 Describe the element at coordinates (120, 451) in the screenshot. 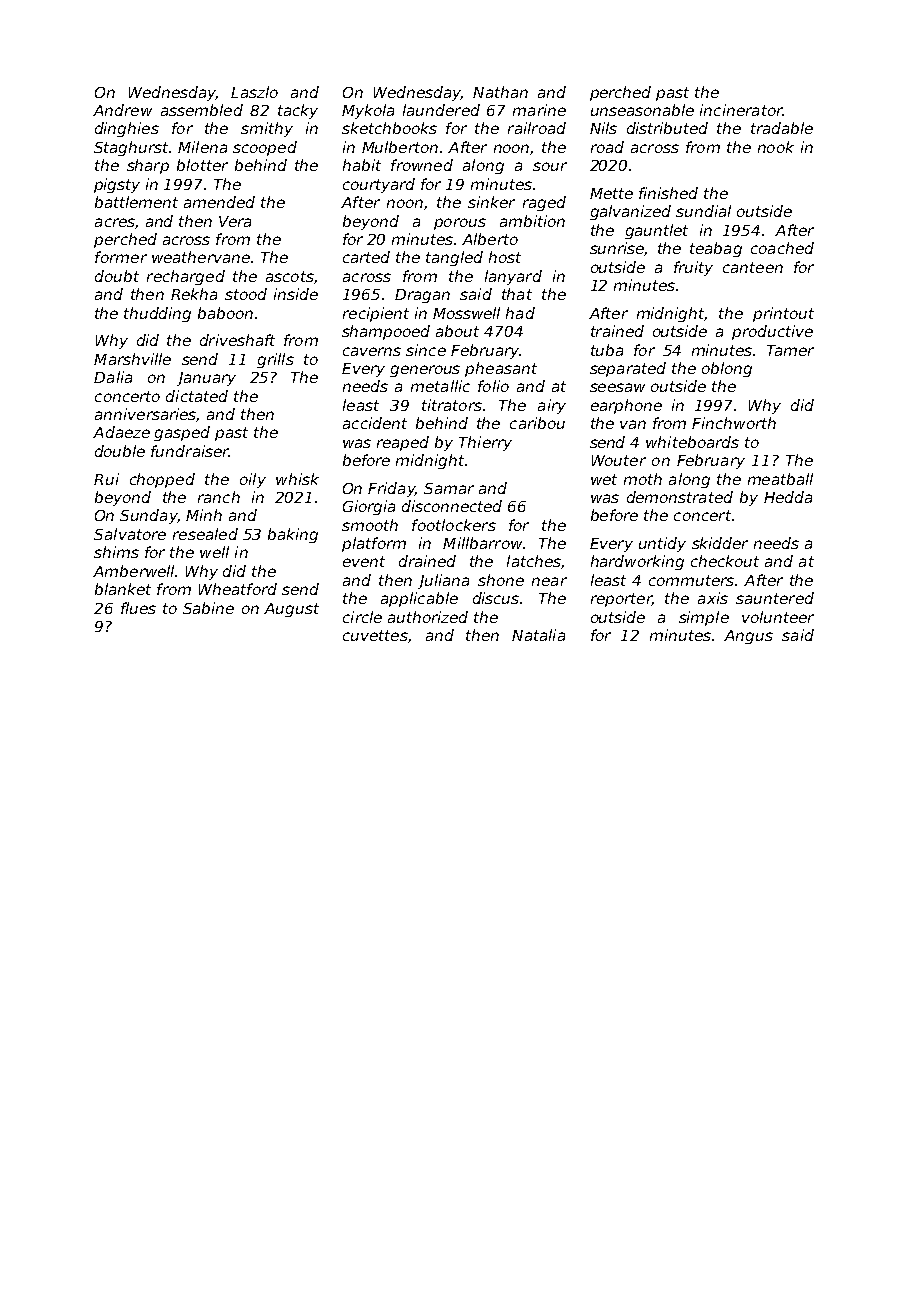

I see `double` at that location.
